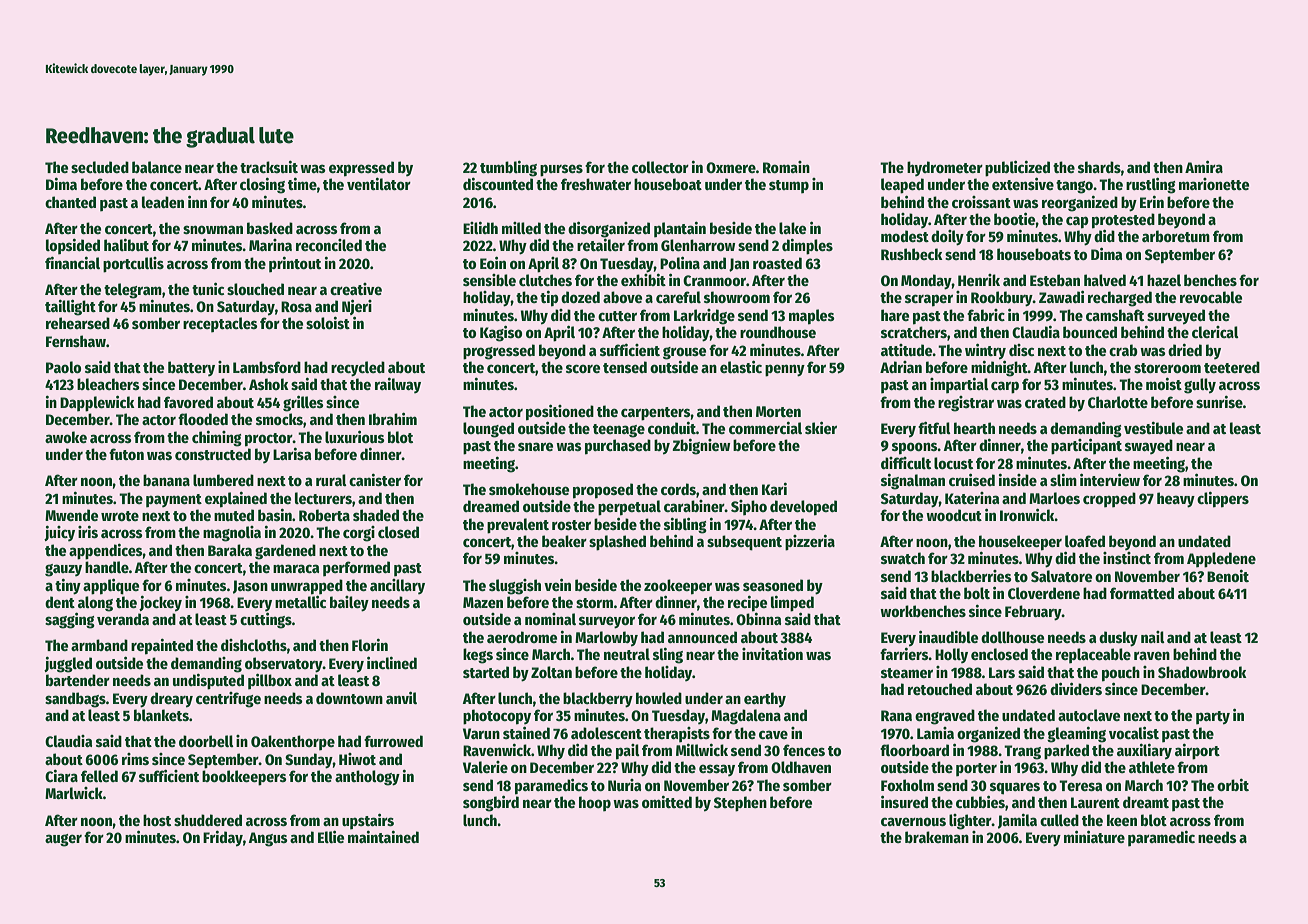  I want to click on Fernshaw, so click(76, 341).
